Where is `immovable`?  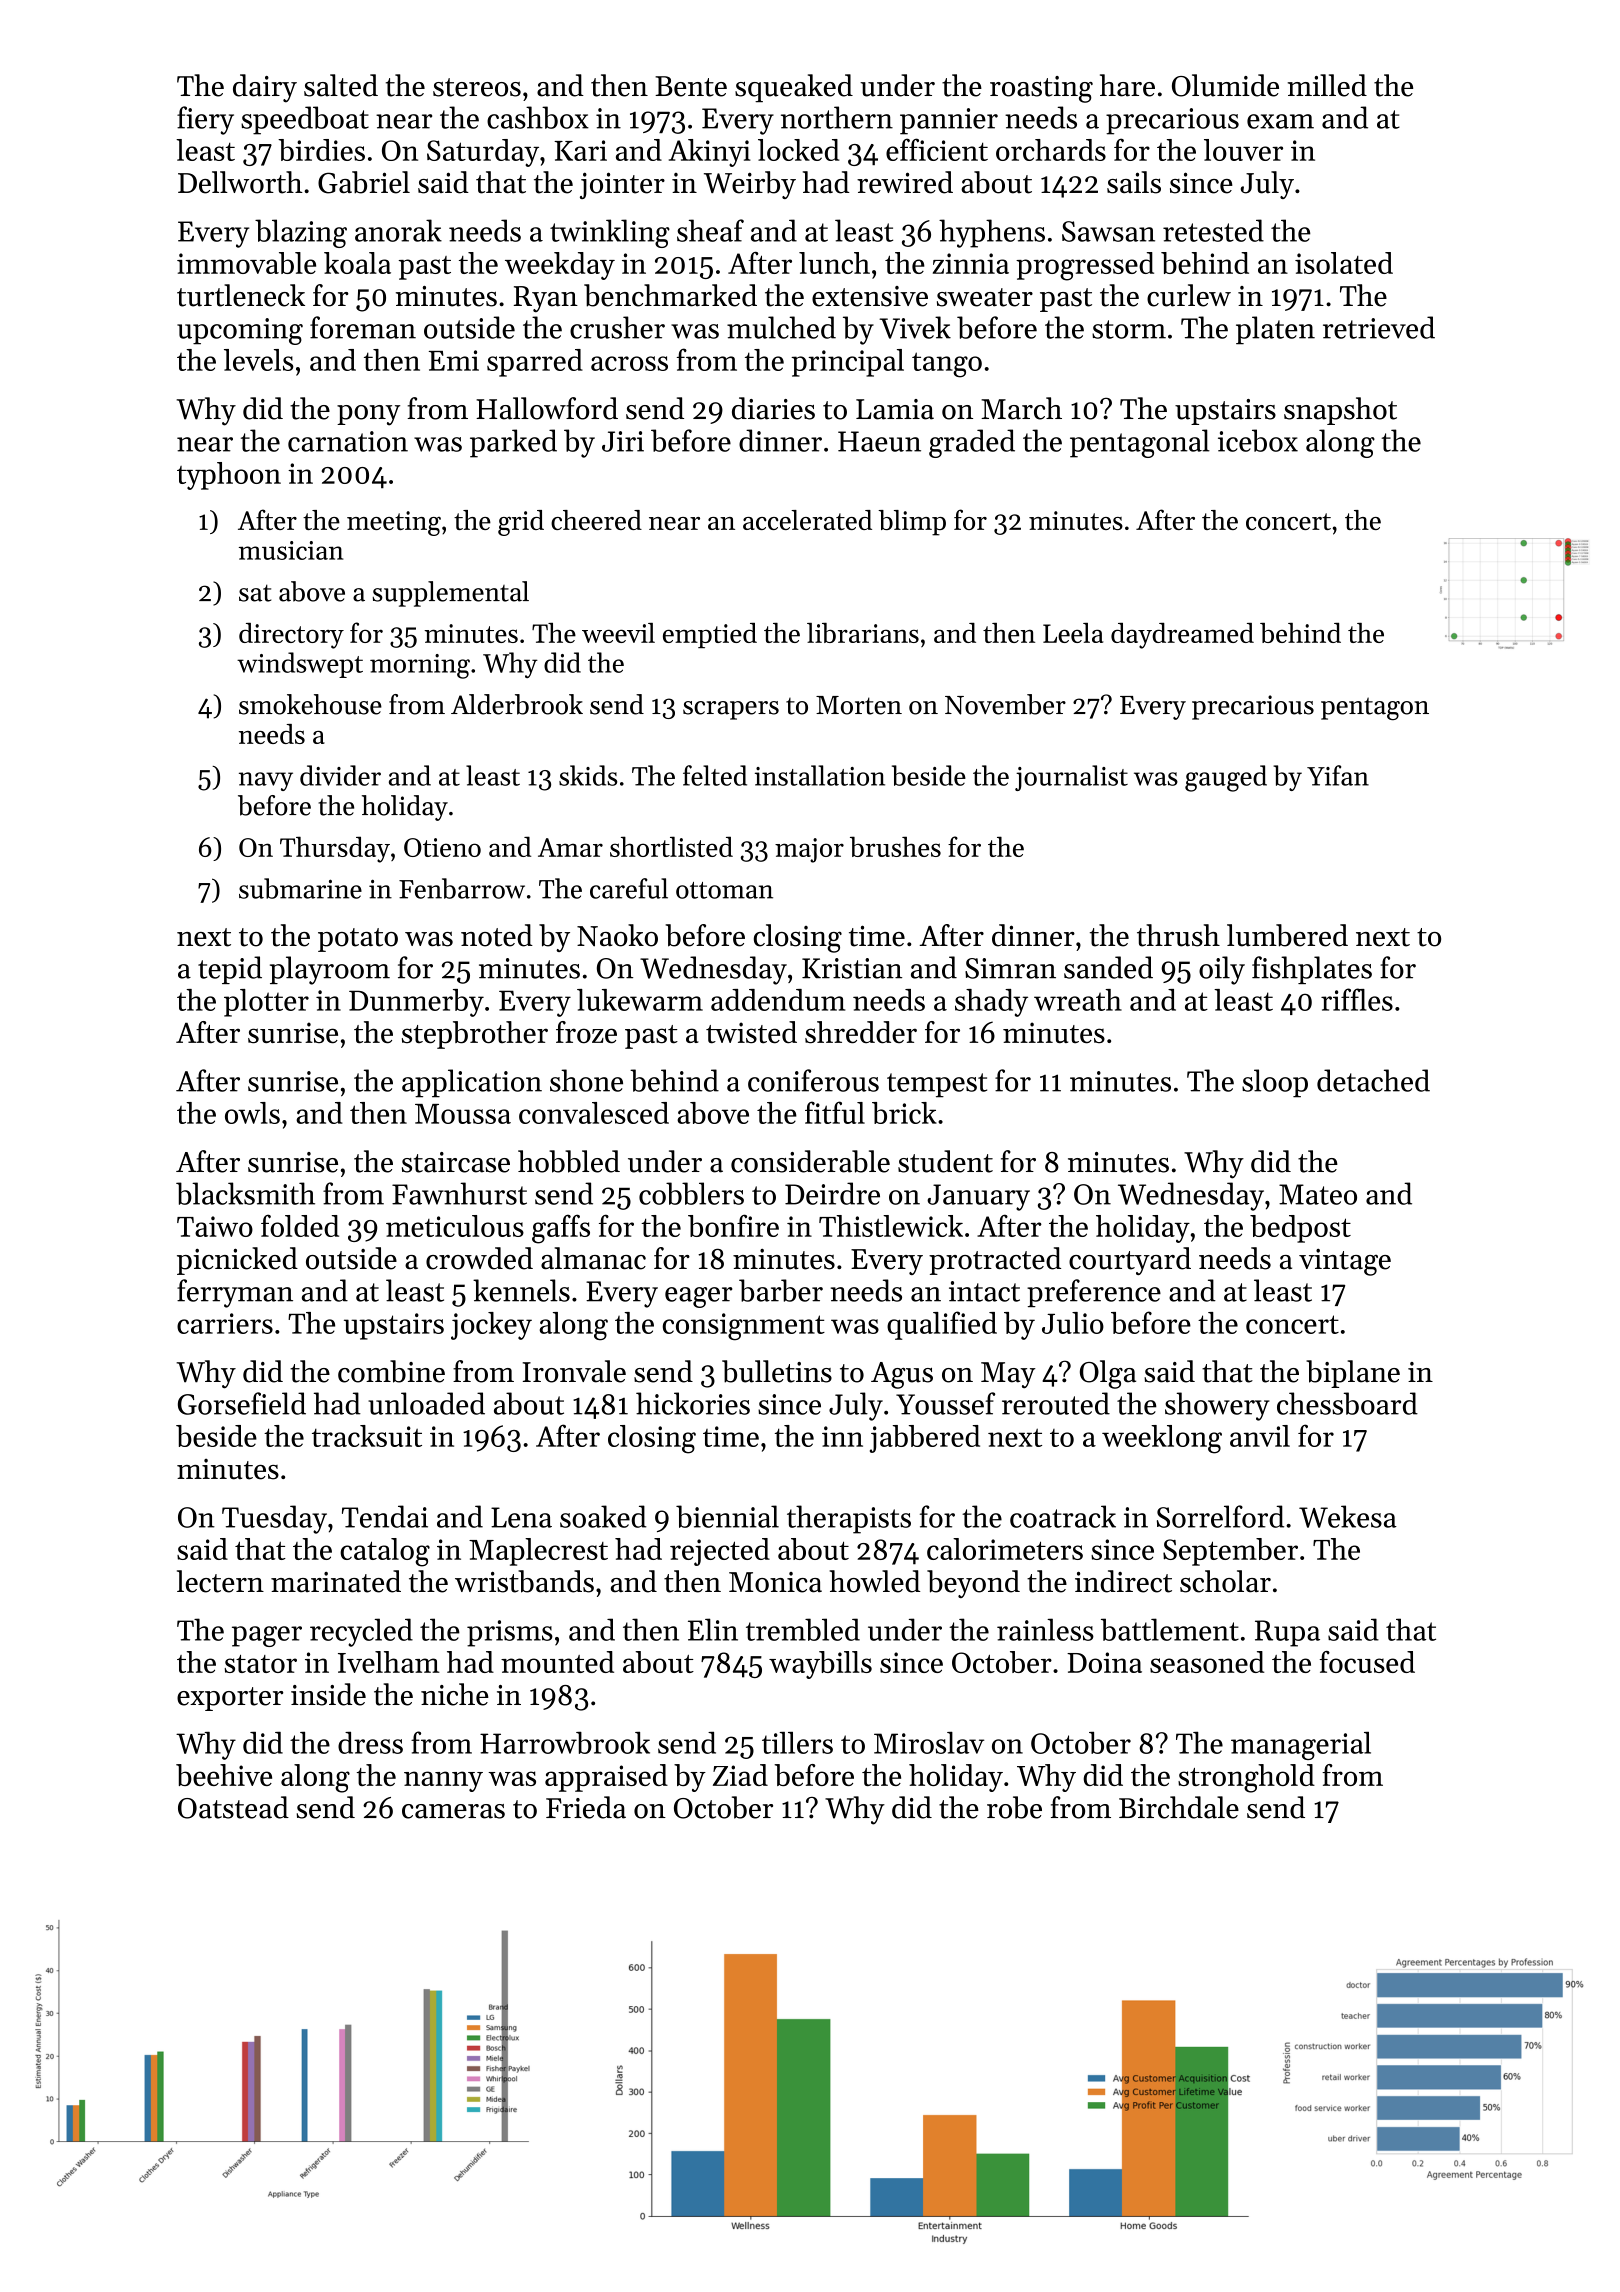
immovable is located at coordinates (246, 263).
